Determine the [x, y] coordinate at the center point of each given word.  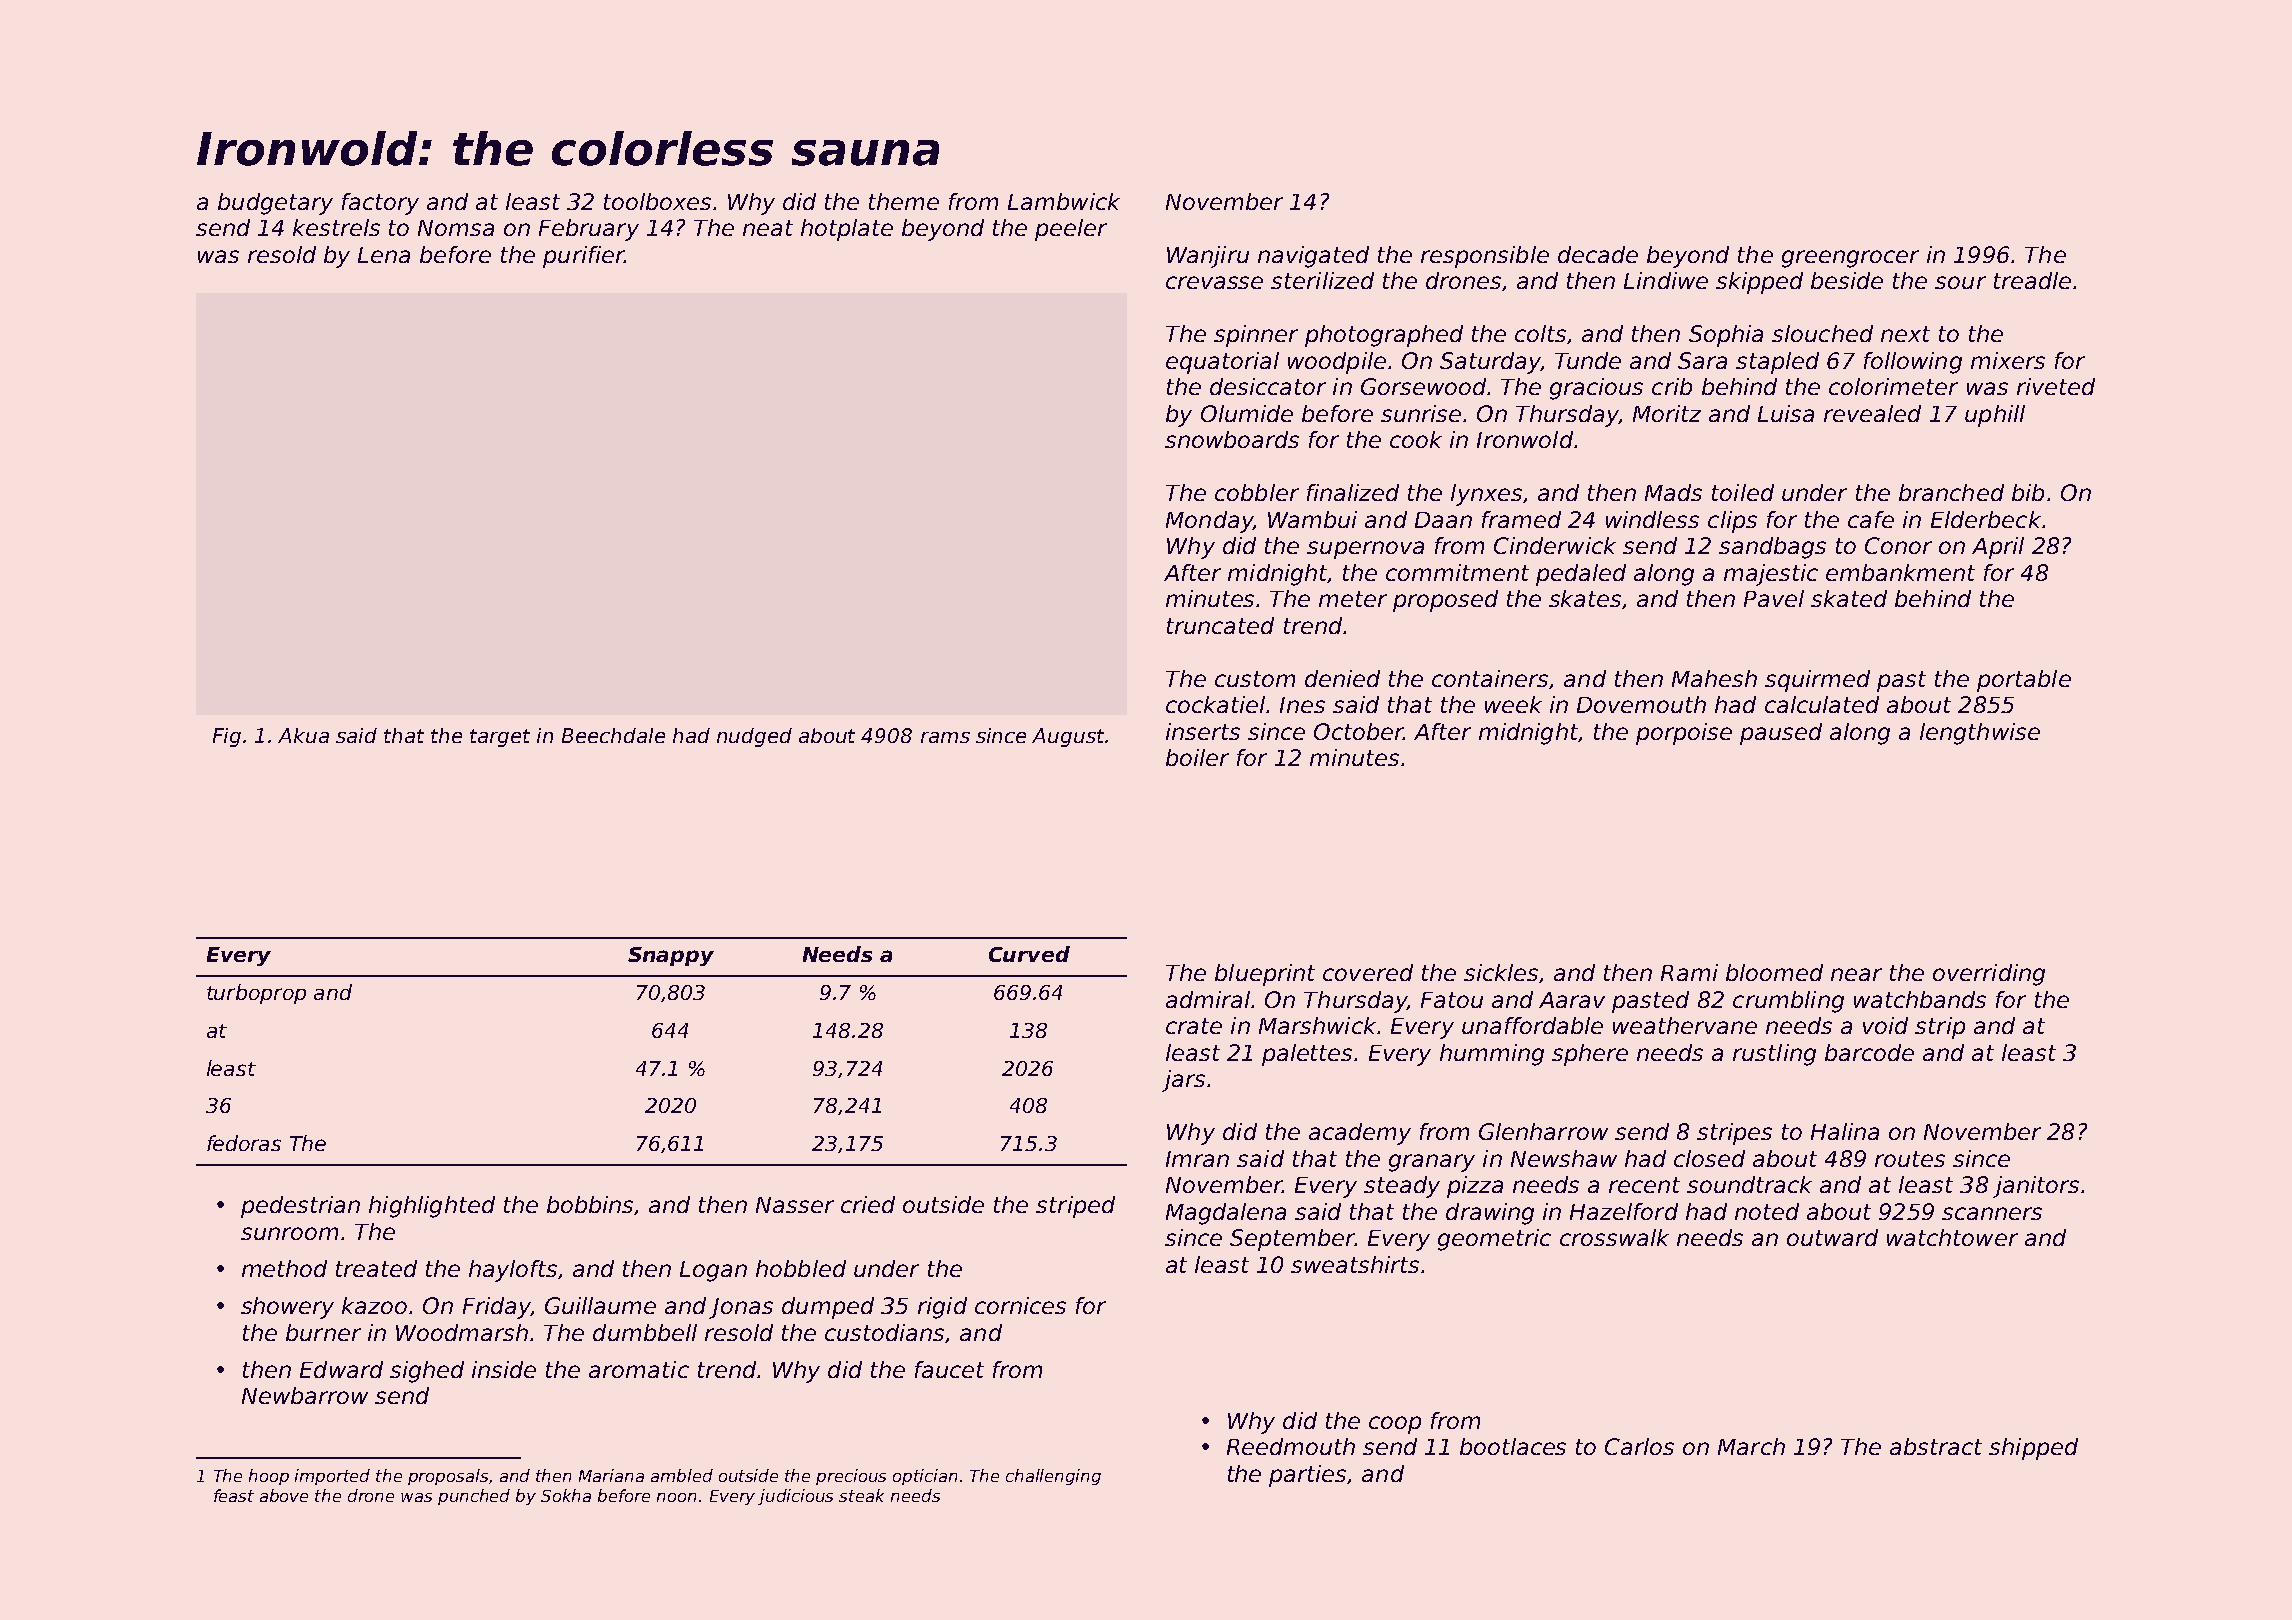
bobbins [590, 1204]
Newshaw [1564, 1158]
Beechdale [613, 735]
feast [234, 1495]
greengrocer [1850, 259]
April [1998, 548]
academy [1360, 1134]
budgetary [275, 204]
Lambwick [1064, 201]
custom [1255, 679]
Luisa [1786, 413]
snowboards [1232, 439]
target [500, 738]
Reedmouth [1291, 1446]
